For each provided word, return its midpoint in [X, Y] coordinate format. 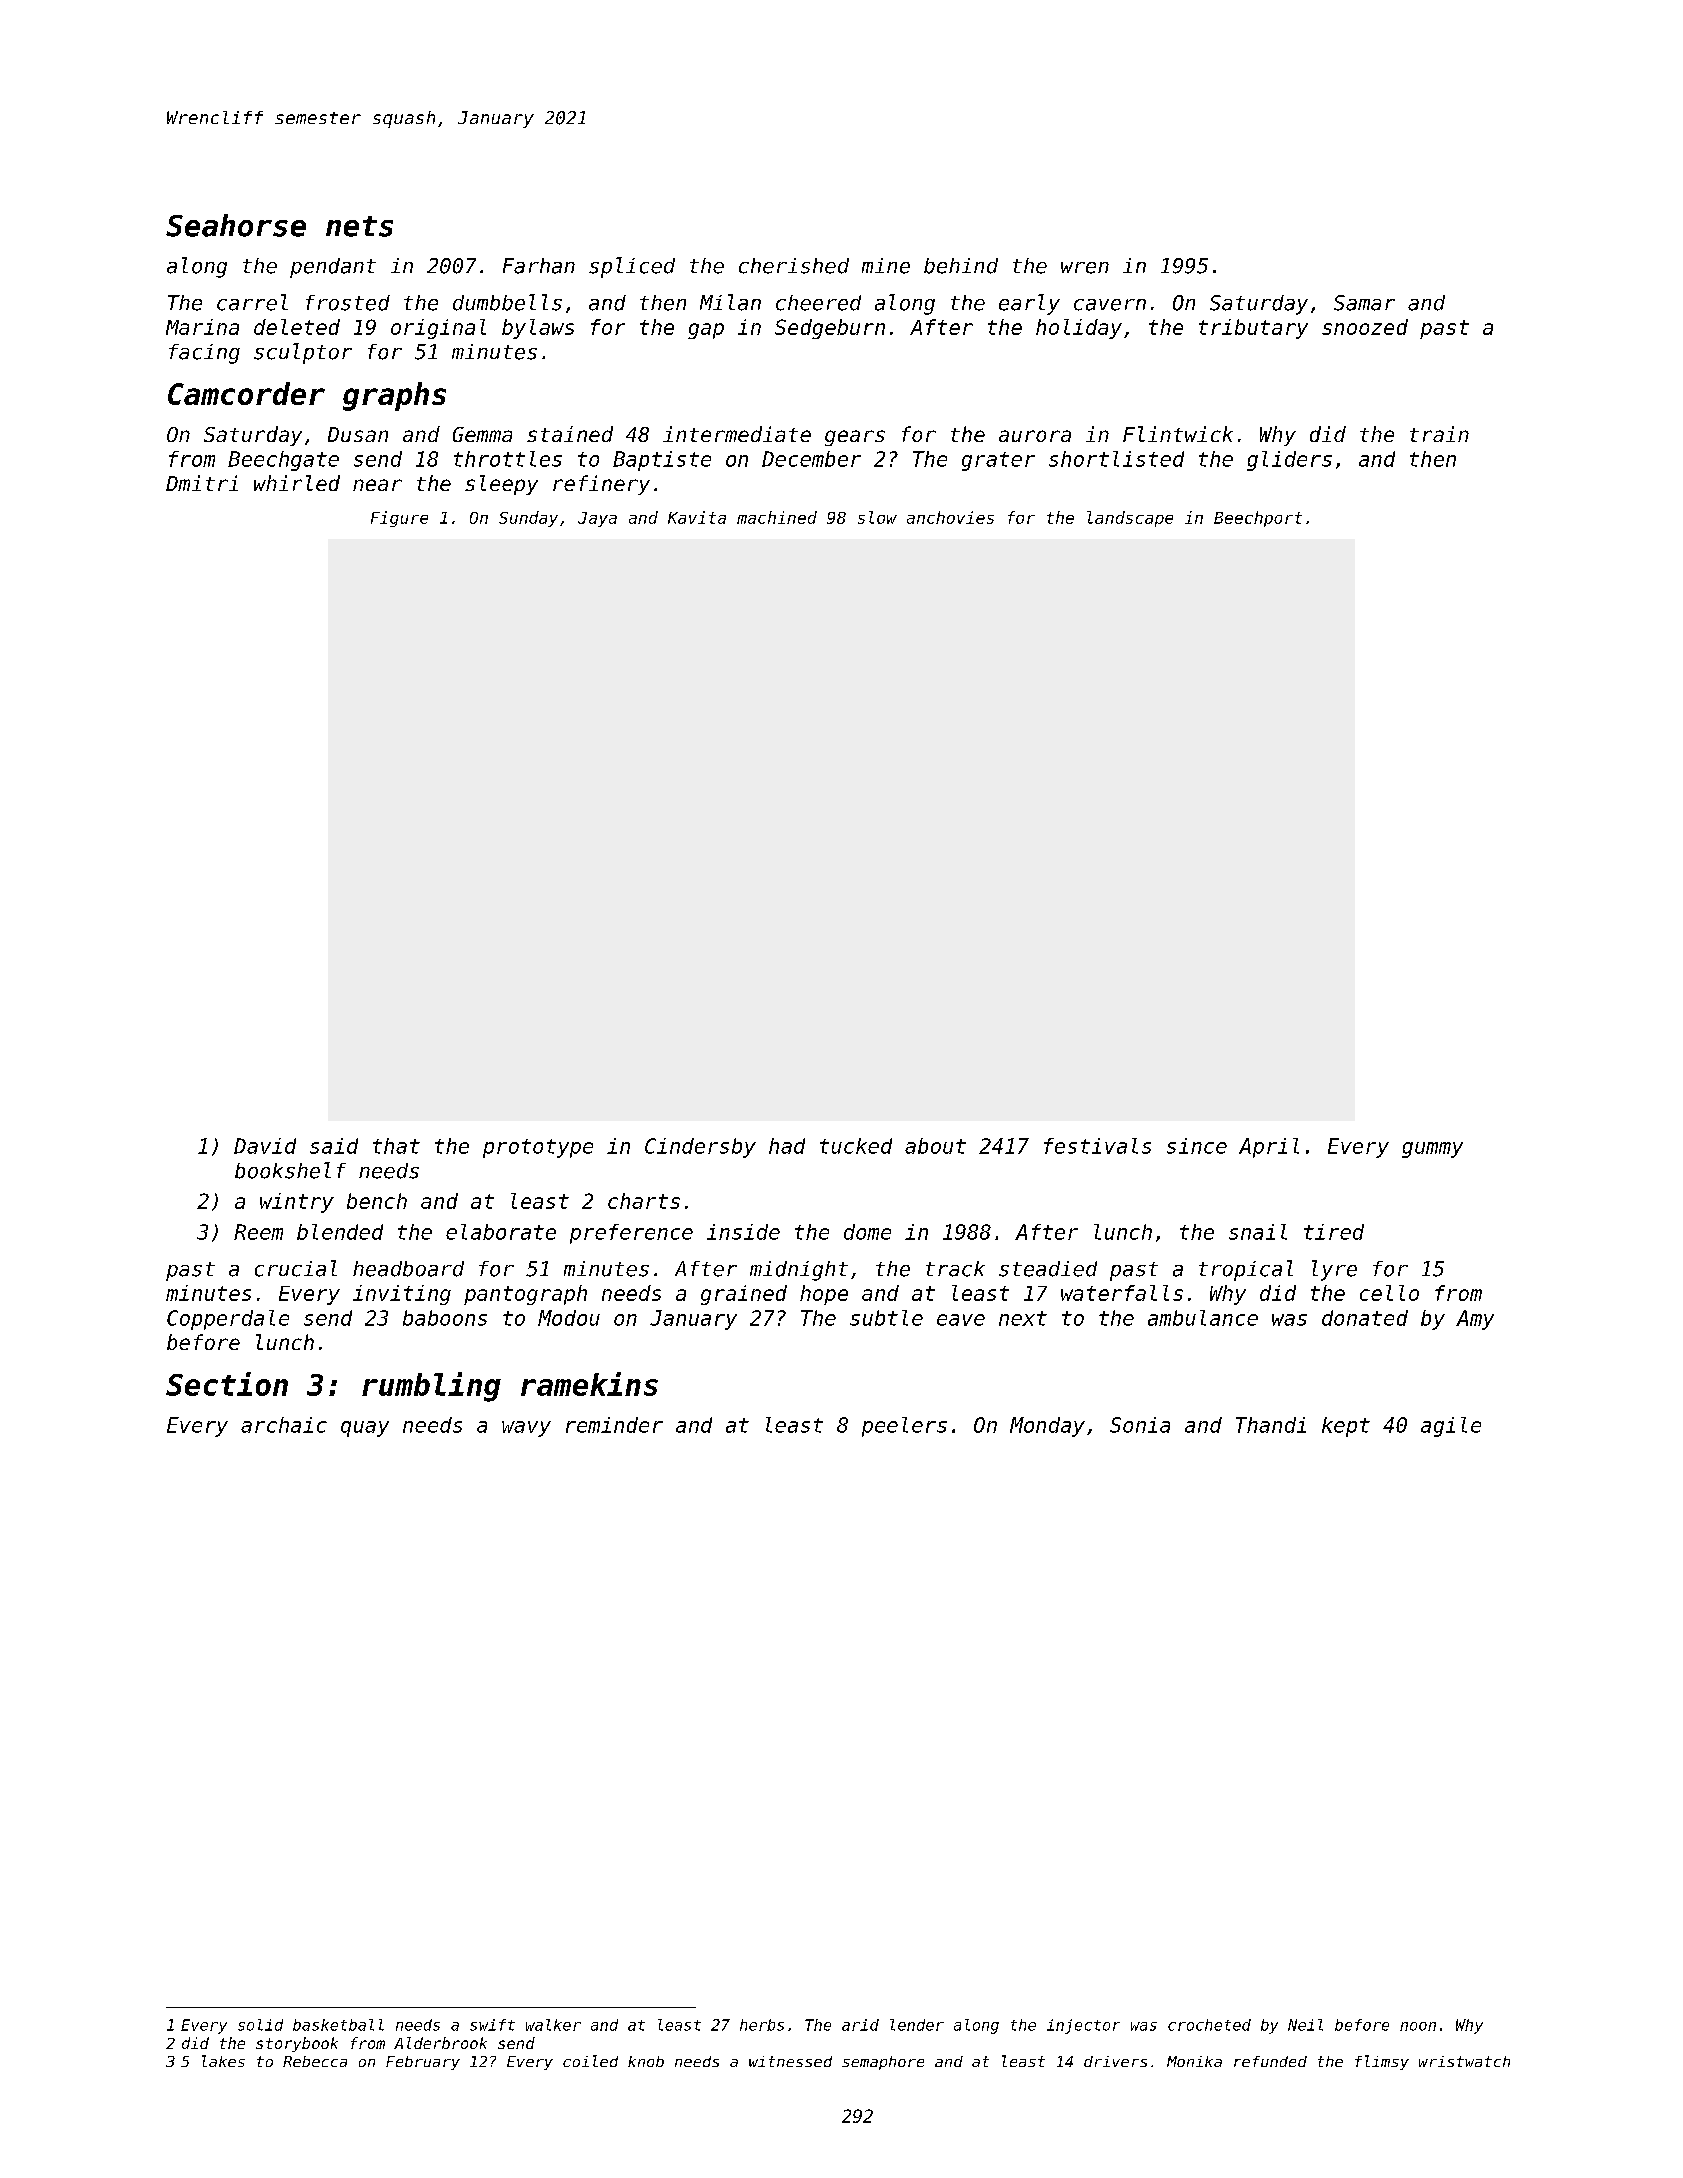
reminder [614, 1425]
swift [492, 2025]
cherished [794, 266]
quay [365, 1429]
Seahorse [236, 225]
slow [877, 517]
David [265, 1146]
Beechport [1258, 519]
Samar [1364, 303]
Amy [1475, 1320]
